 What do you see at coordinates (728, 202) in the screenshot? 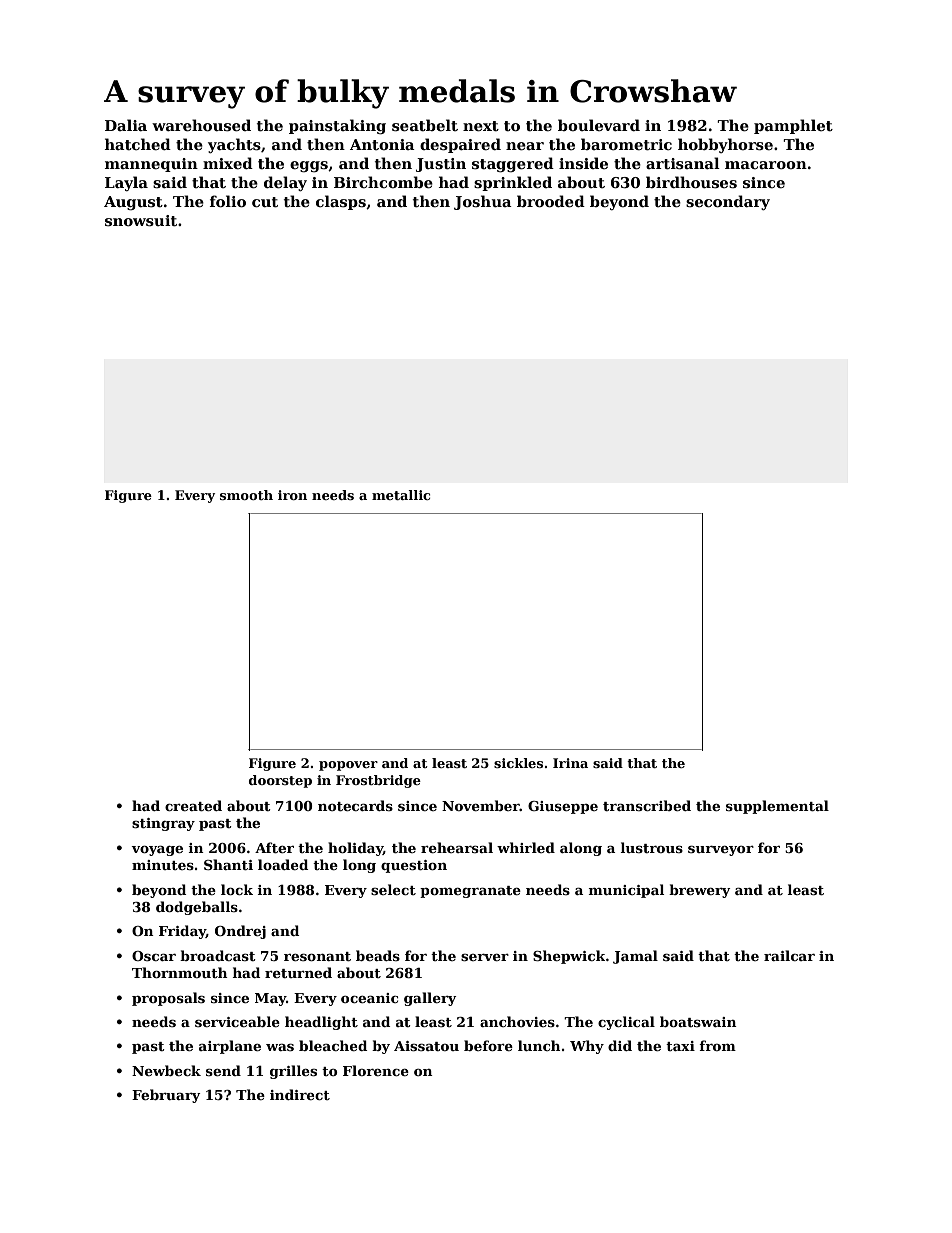
I see `secondary` at bounding box center [728, 202].
